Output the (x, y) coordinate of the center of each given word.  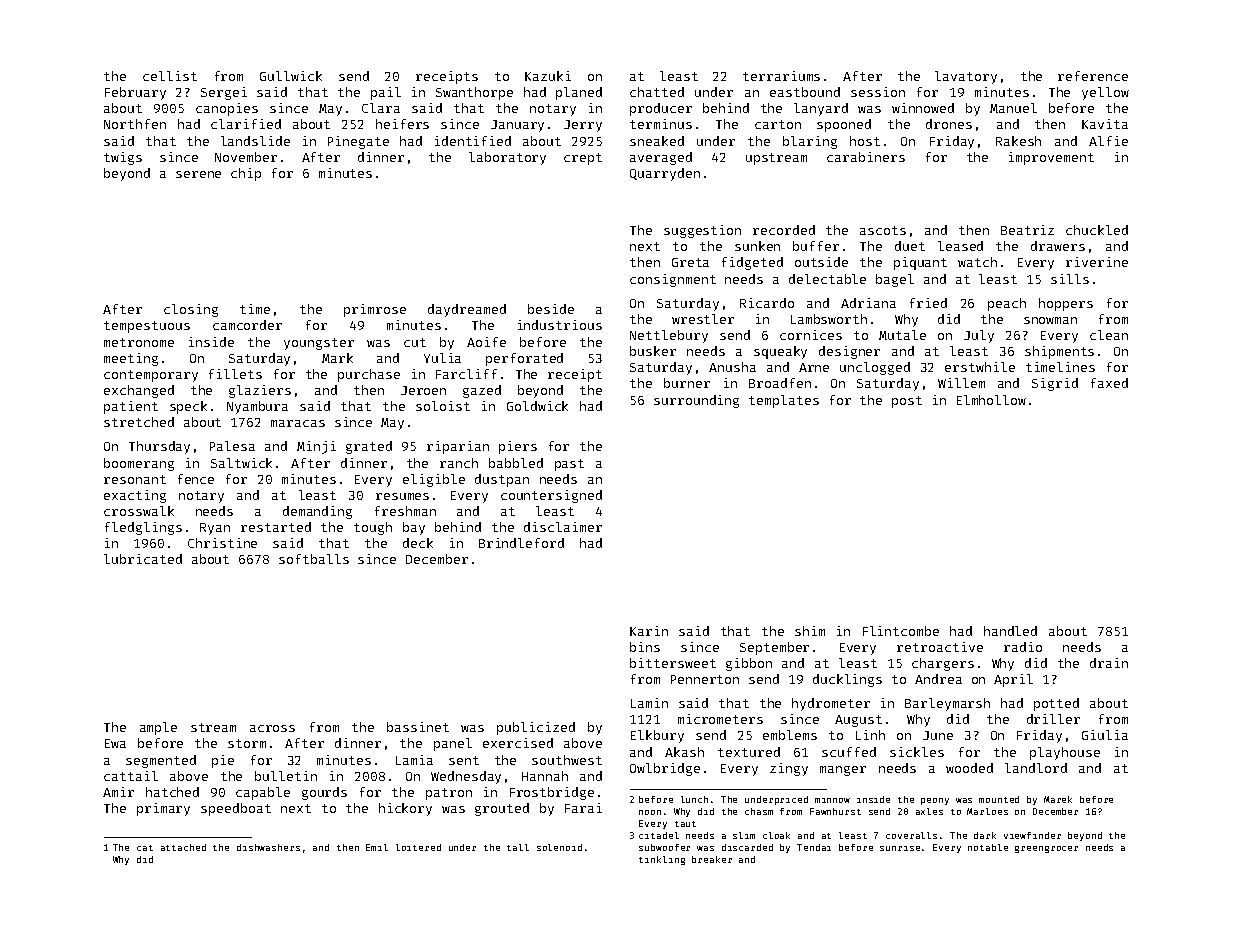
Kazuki (548, 76)
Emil (377, 847)
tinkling (662, 860)
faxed (1109, 383)
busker (653, 351)
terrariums (781, 76)
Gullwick (291, 76)
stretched (139, 422)
